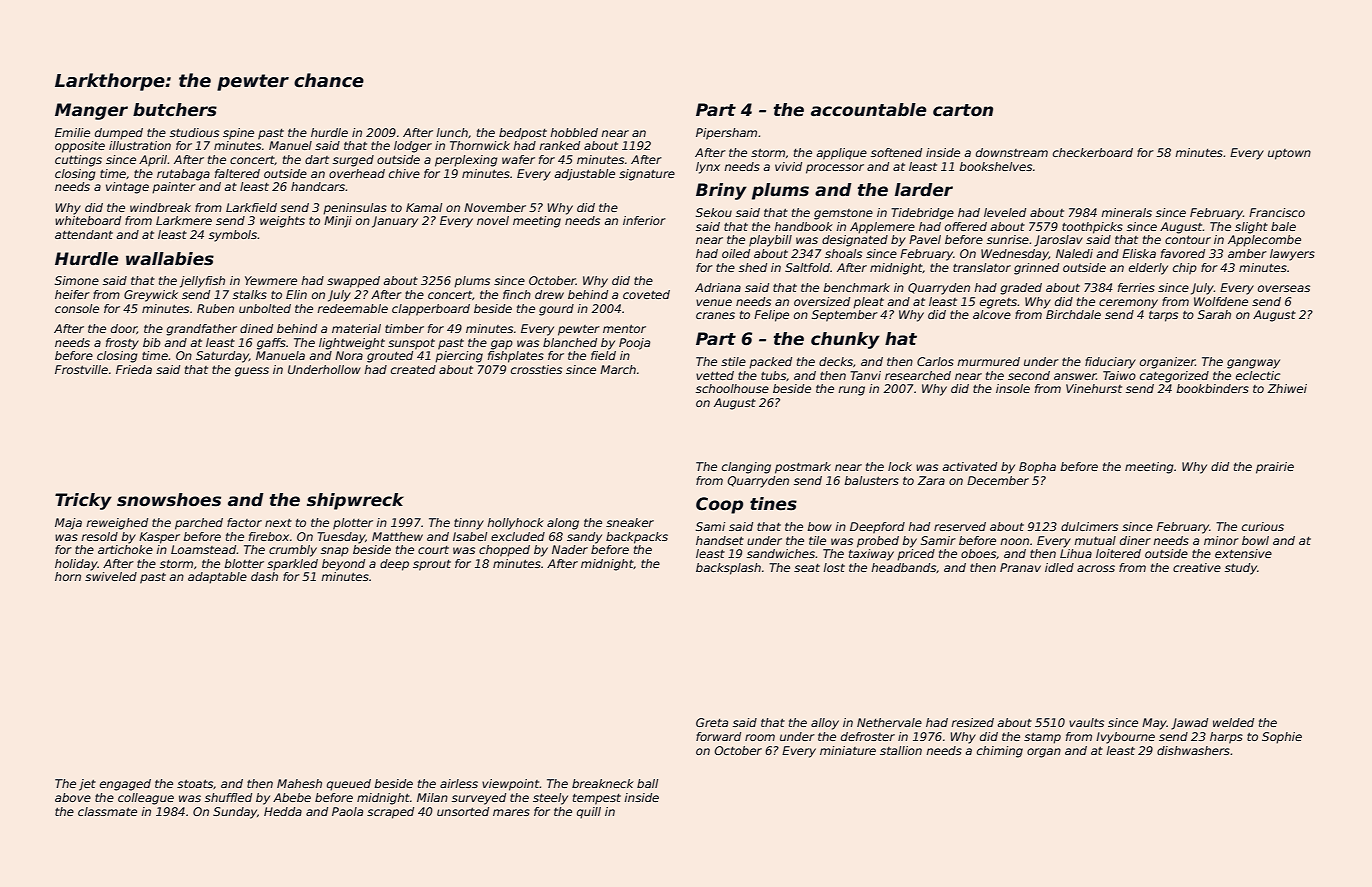 Image resolution: width=1372 pixels, height=887 pixels. I want to click on overseas, so click(1284, 288).
